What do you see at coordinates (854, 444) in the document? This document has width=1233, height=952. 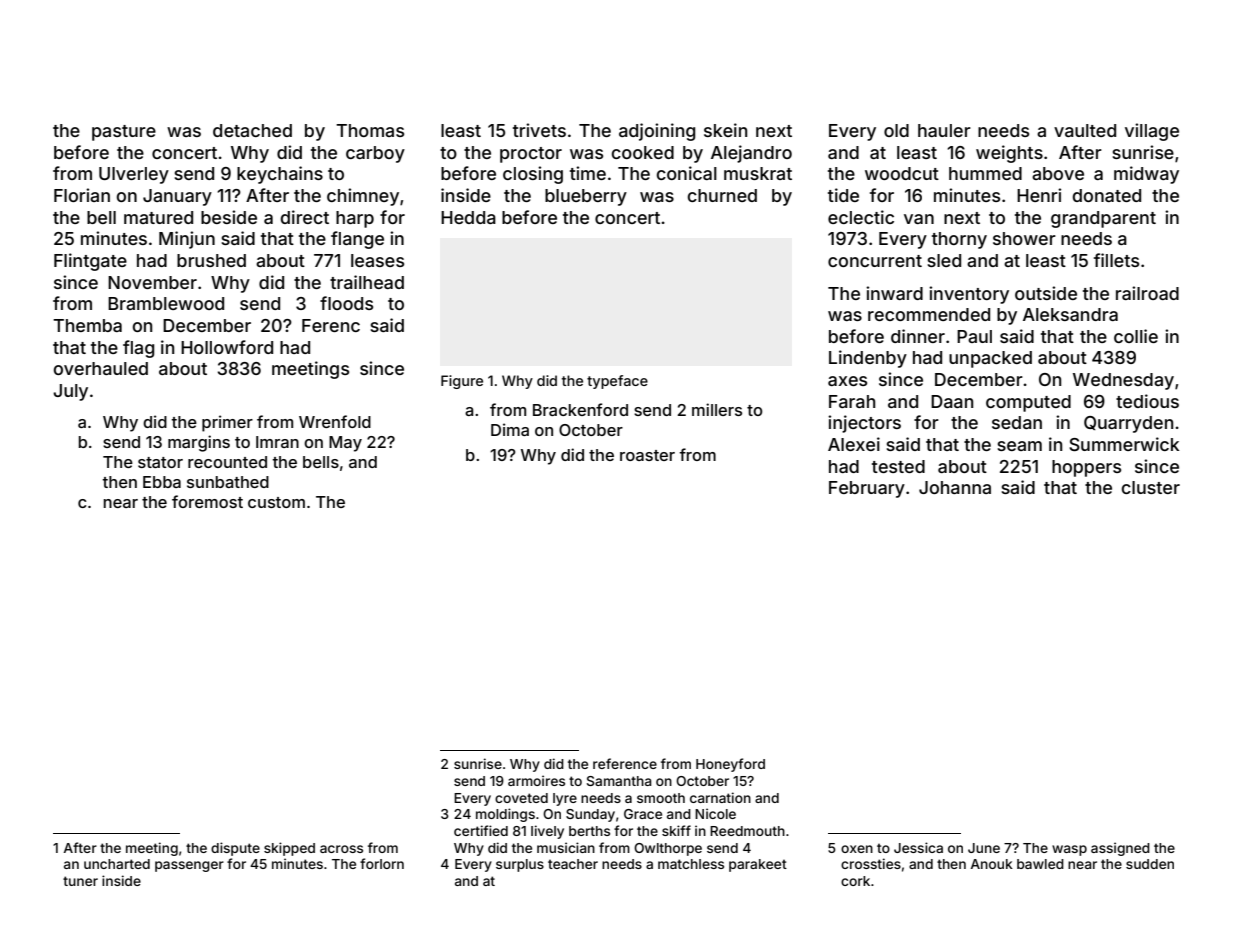 I see `Alexei` at bounding box center [854, 444].
